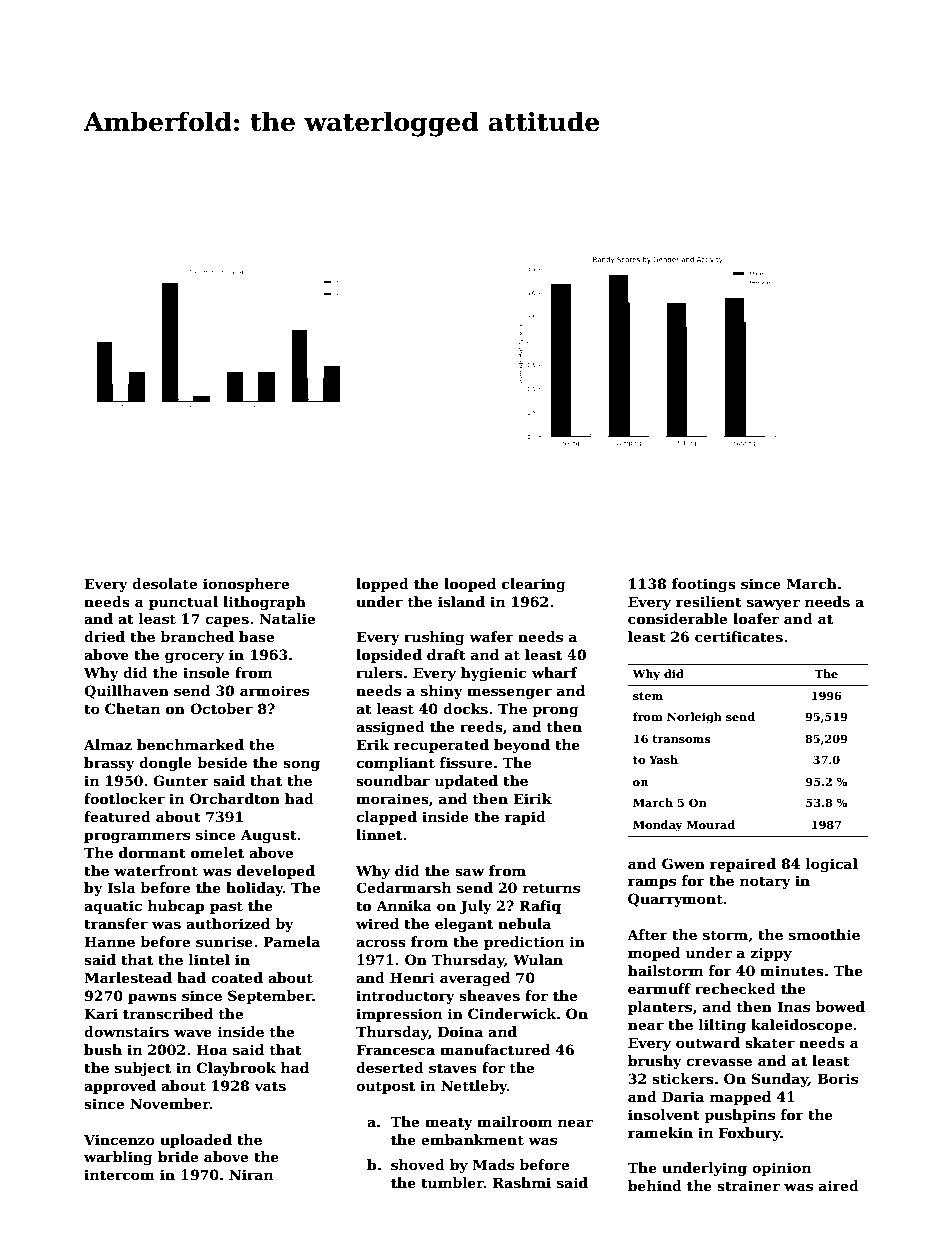  What do you see at coordinates (403, 887) in the page?
I see `Cedarmarsh` at bounding box center [403, 887].
